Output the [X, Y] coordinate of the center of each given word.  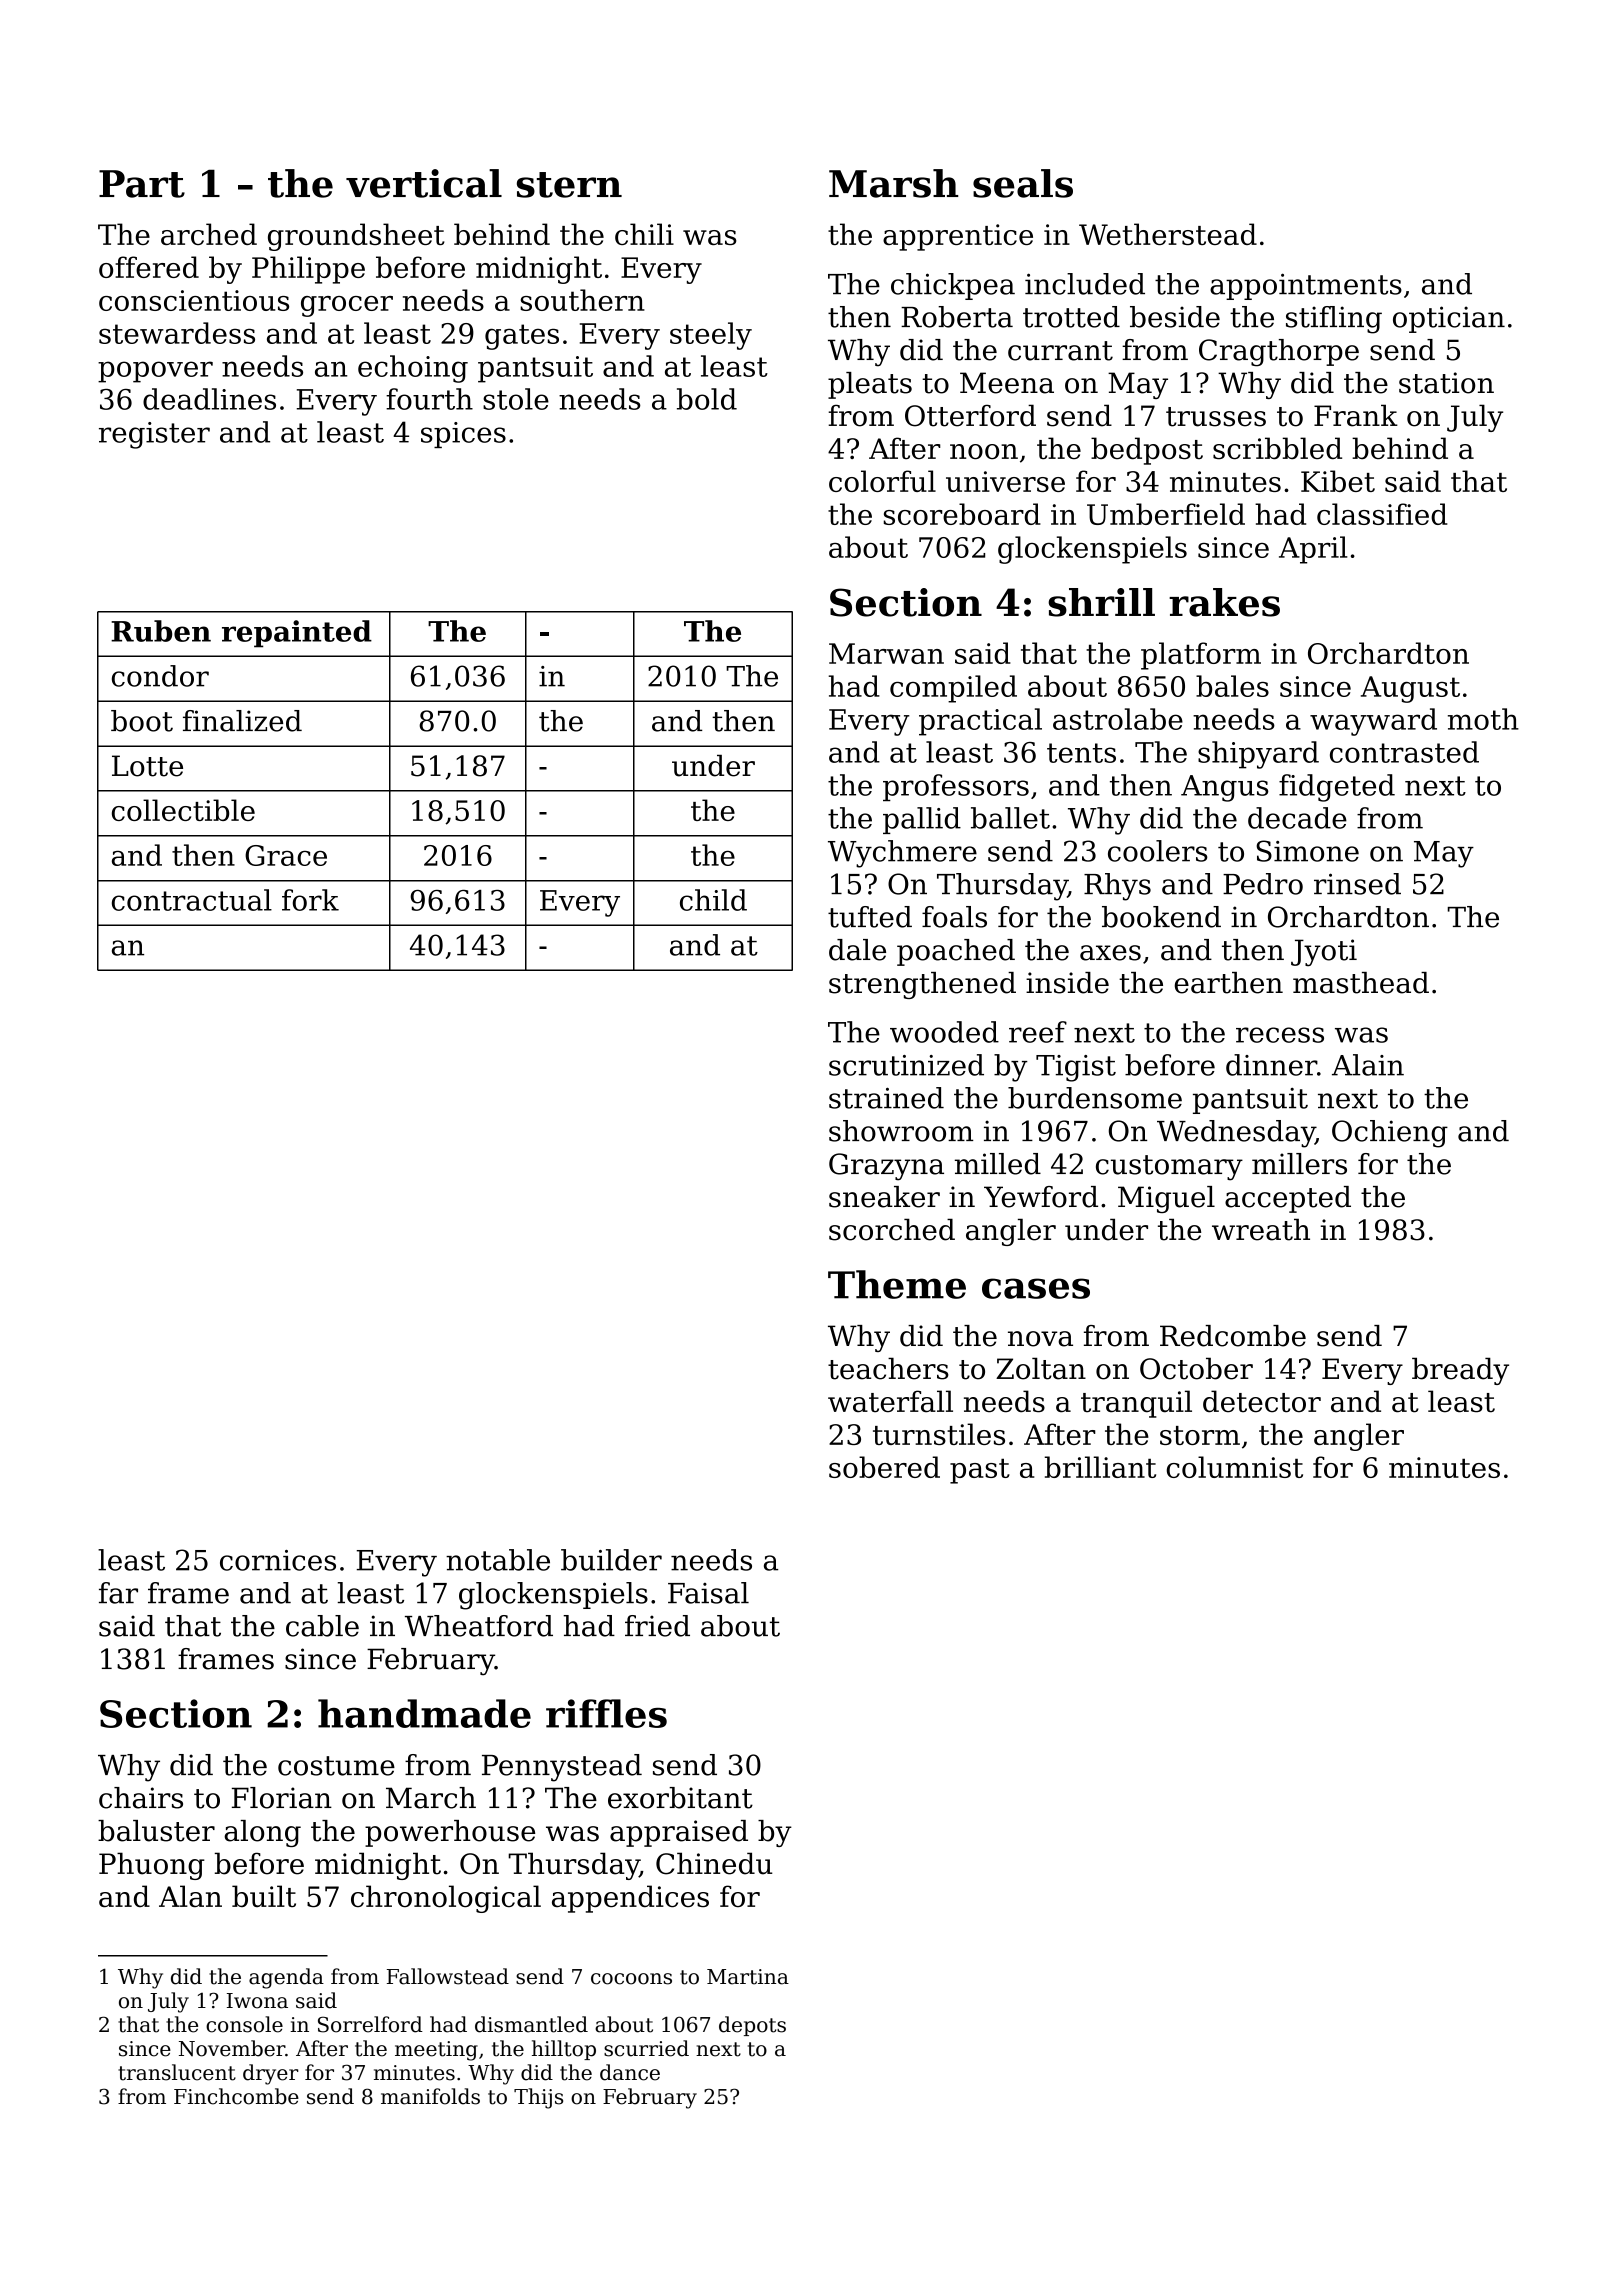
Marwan [886, 653]
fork [310, 900]
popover [155, 372]
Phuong [152, 1866]
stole [516, 399]
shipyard [1258, 755]
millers [1299, 1164]
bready [1460, 1371]
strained [886, 1098]
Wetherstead [1168, 234]
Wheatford [479, 1626]
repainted [297, 634]
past [980, 1471]
